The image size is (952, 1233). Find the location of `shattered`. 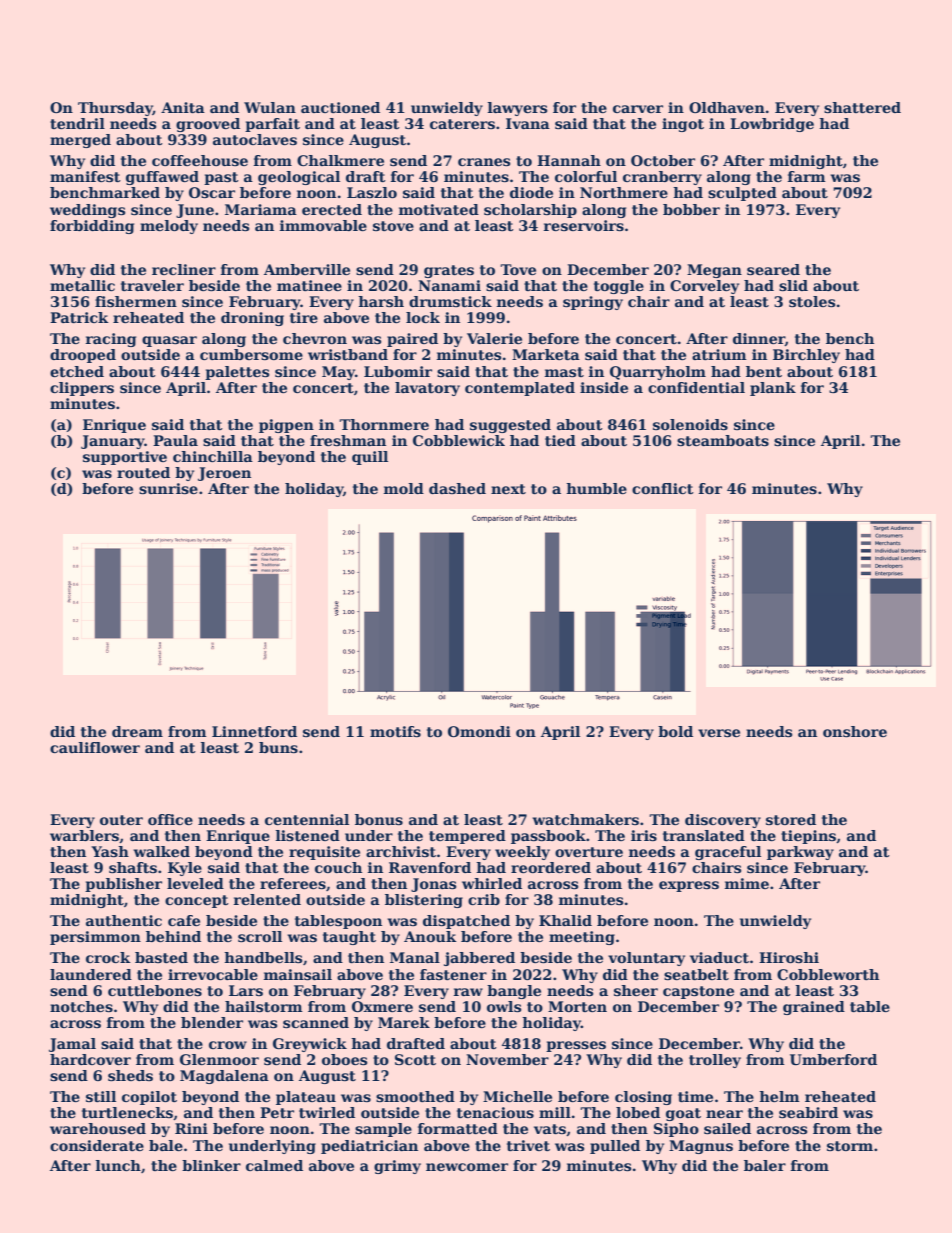

shattered is located at coordinates (862, 107).
